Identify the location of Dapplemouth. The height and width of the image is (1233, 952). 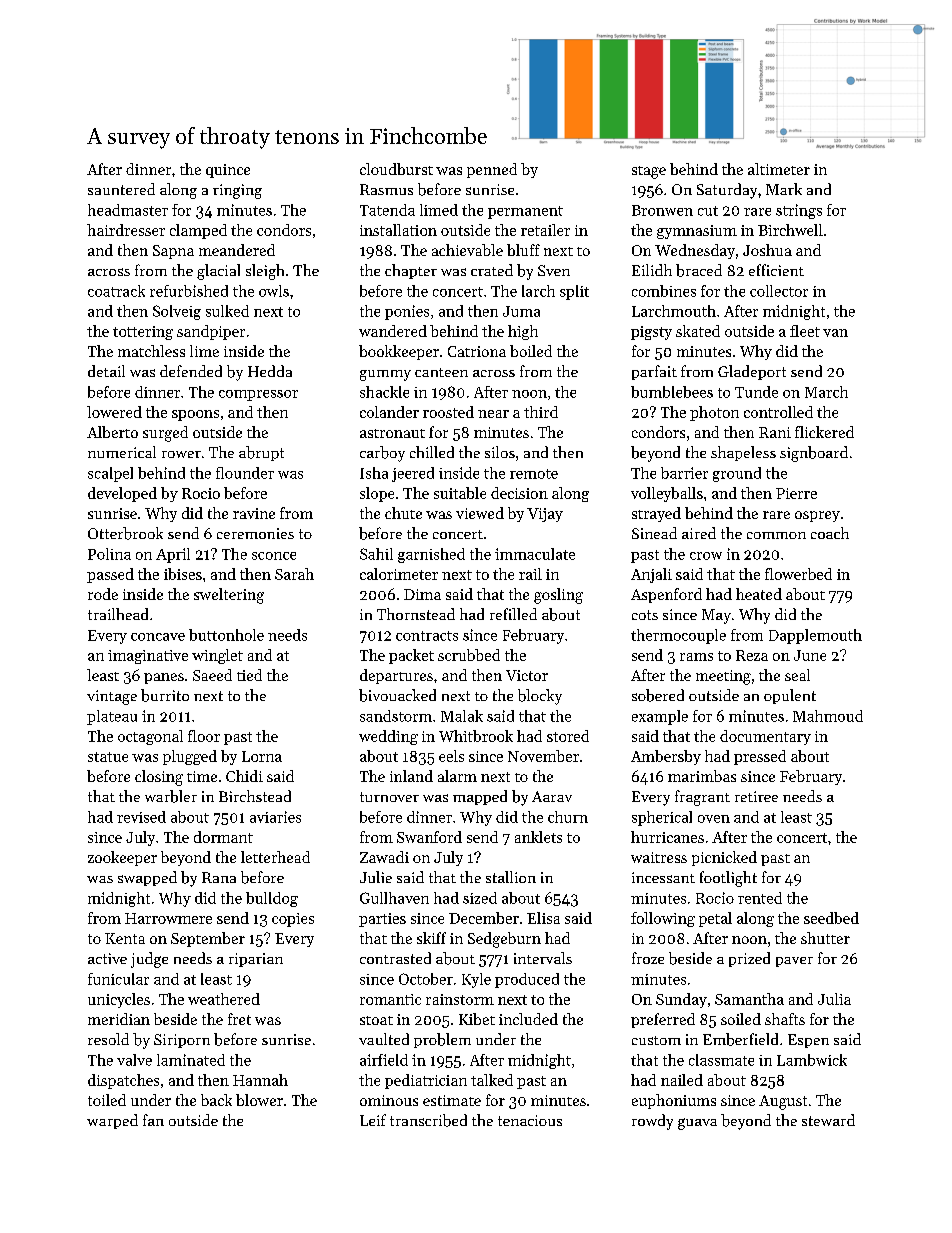
(815, 636).
